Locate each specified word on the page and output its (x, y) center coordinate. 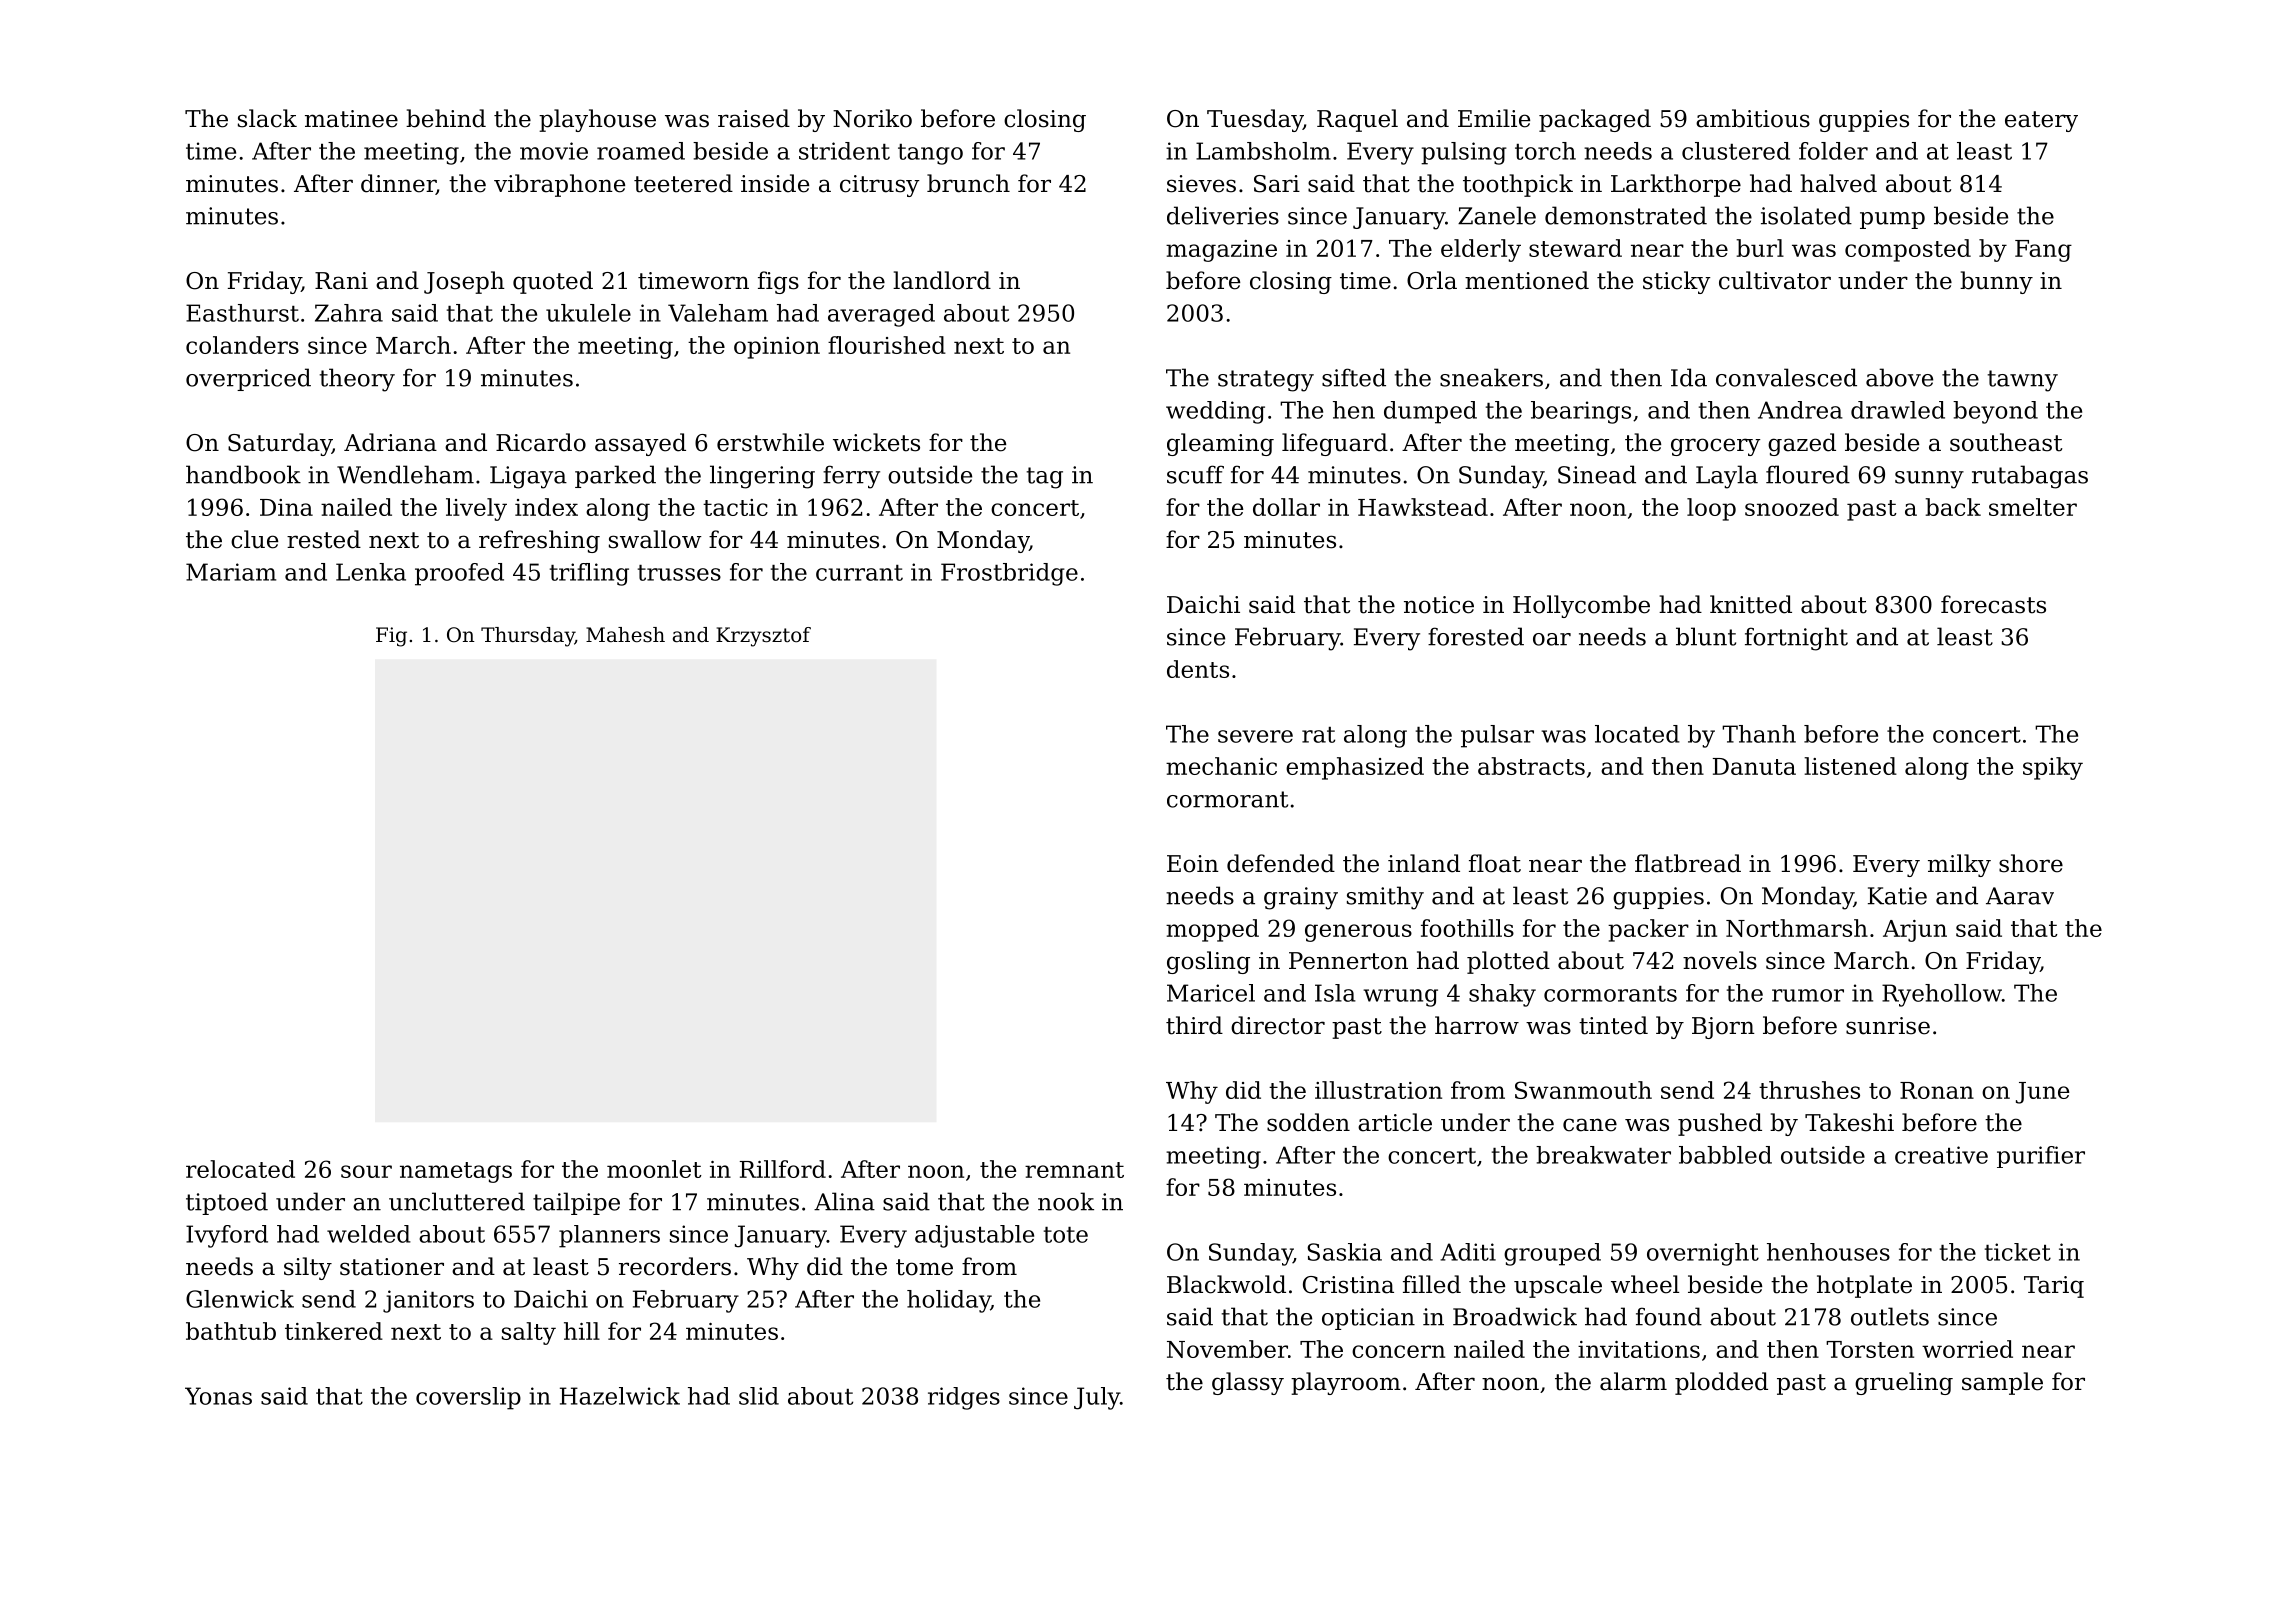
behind (446, 118)
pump (1892, 220)
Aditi (1468, 1252)
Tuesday (1255, 120)
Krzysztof (763, 637)
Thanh (1759, 734)
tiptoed (227, 1203)
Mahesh (625, 635)
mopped (1212, 930)
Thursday (528, 637)
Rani (341, 281)
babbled (1725, 1155)
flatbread (1688, 863)
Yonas (218, 1396)
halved (1838, 183)
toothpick (1518, 185)
